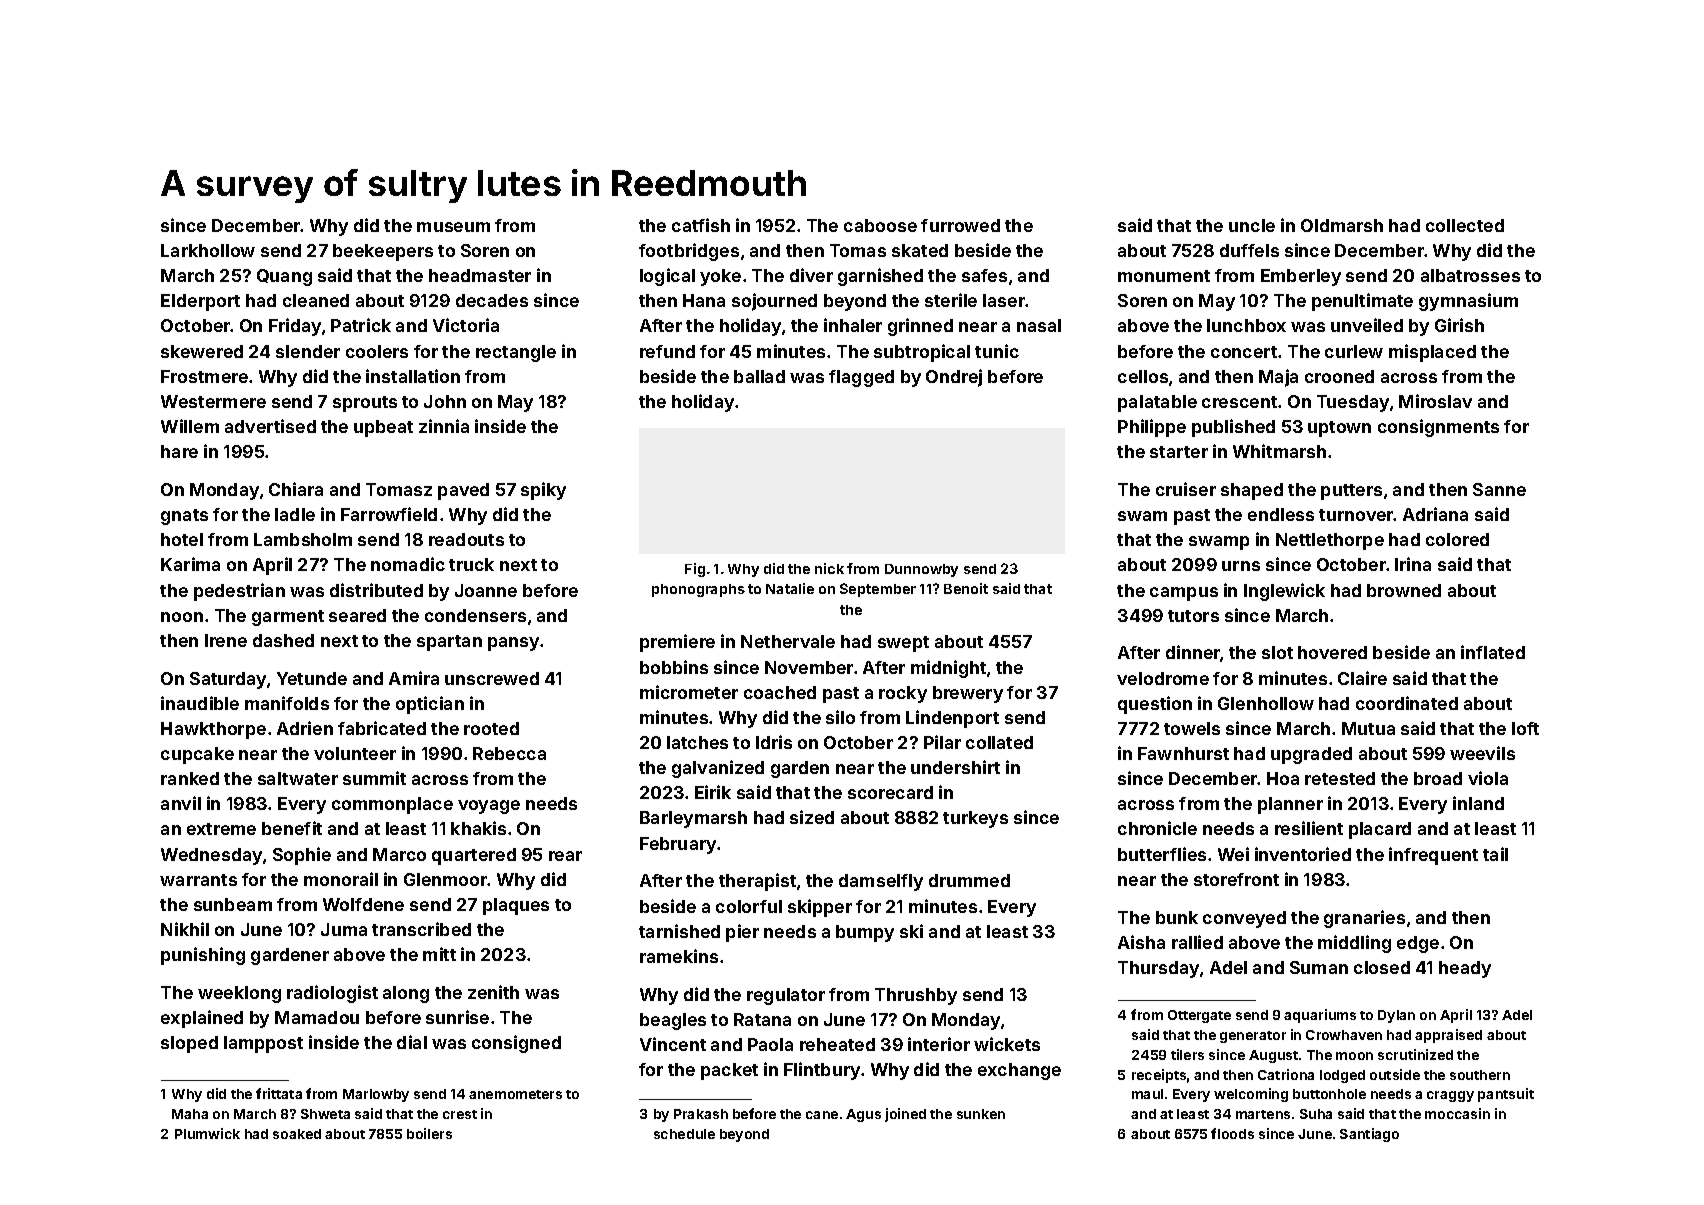 Image resolution: width=1704 pixels, height=1205 pixels. What do you see at coordinates (1342, 225) in the screenshot?
I see `Oldmarsh` at bounding box center [1342, 225].
